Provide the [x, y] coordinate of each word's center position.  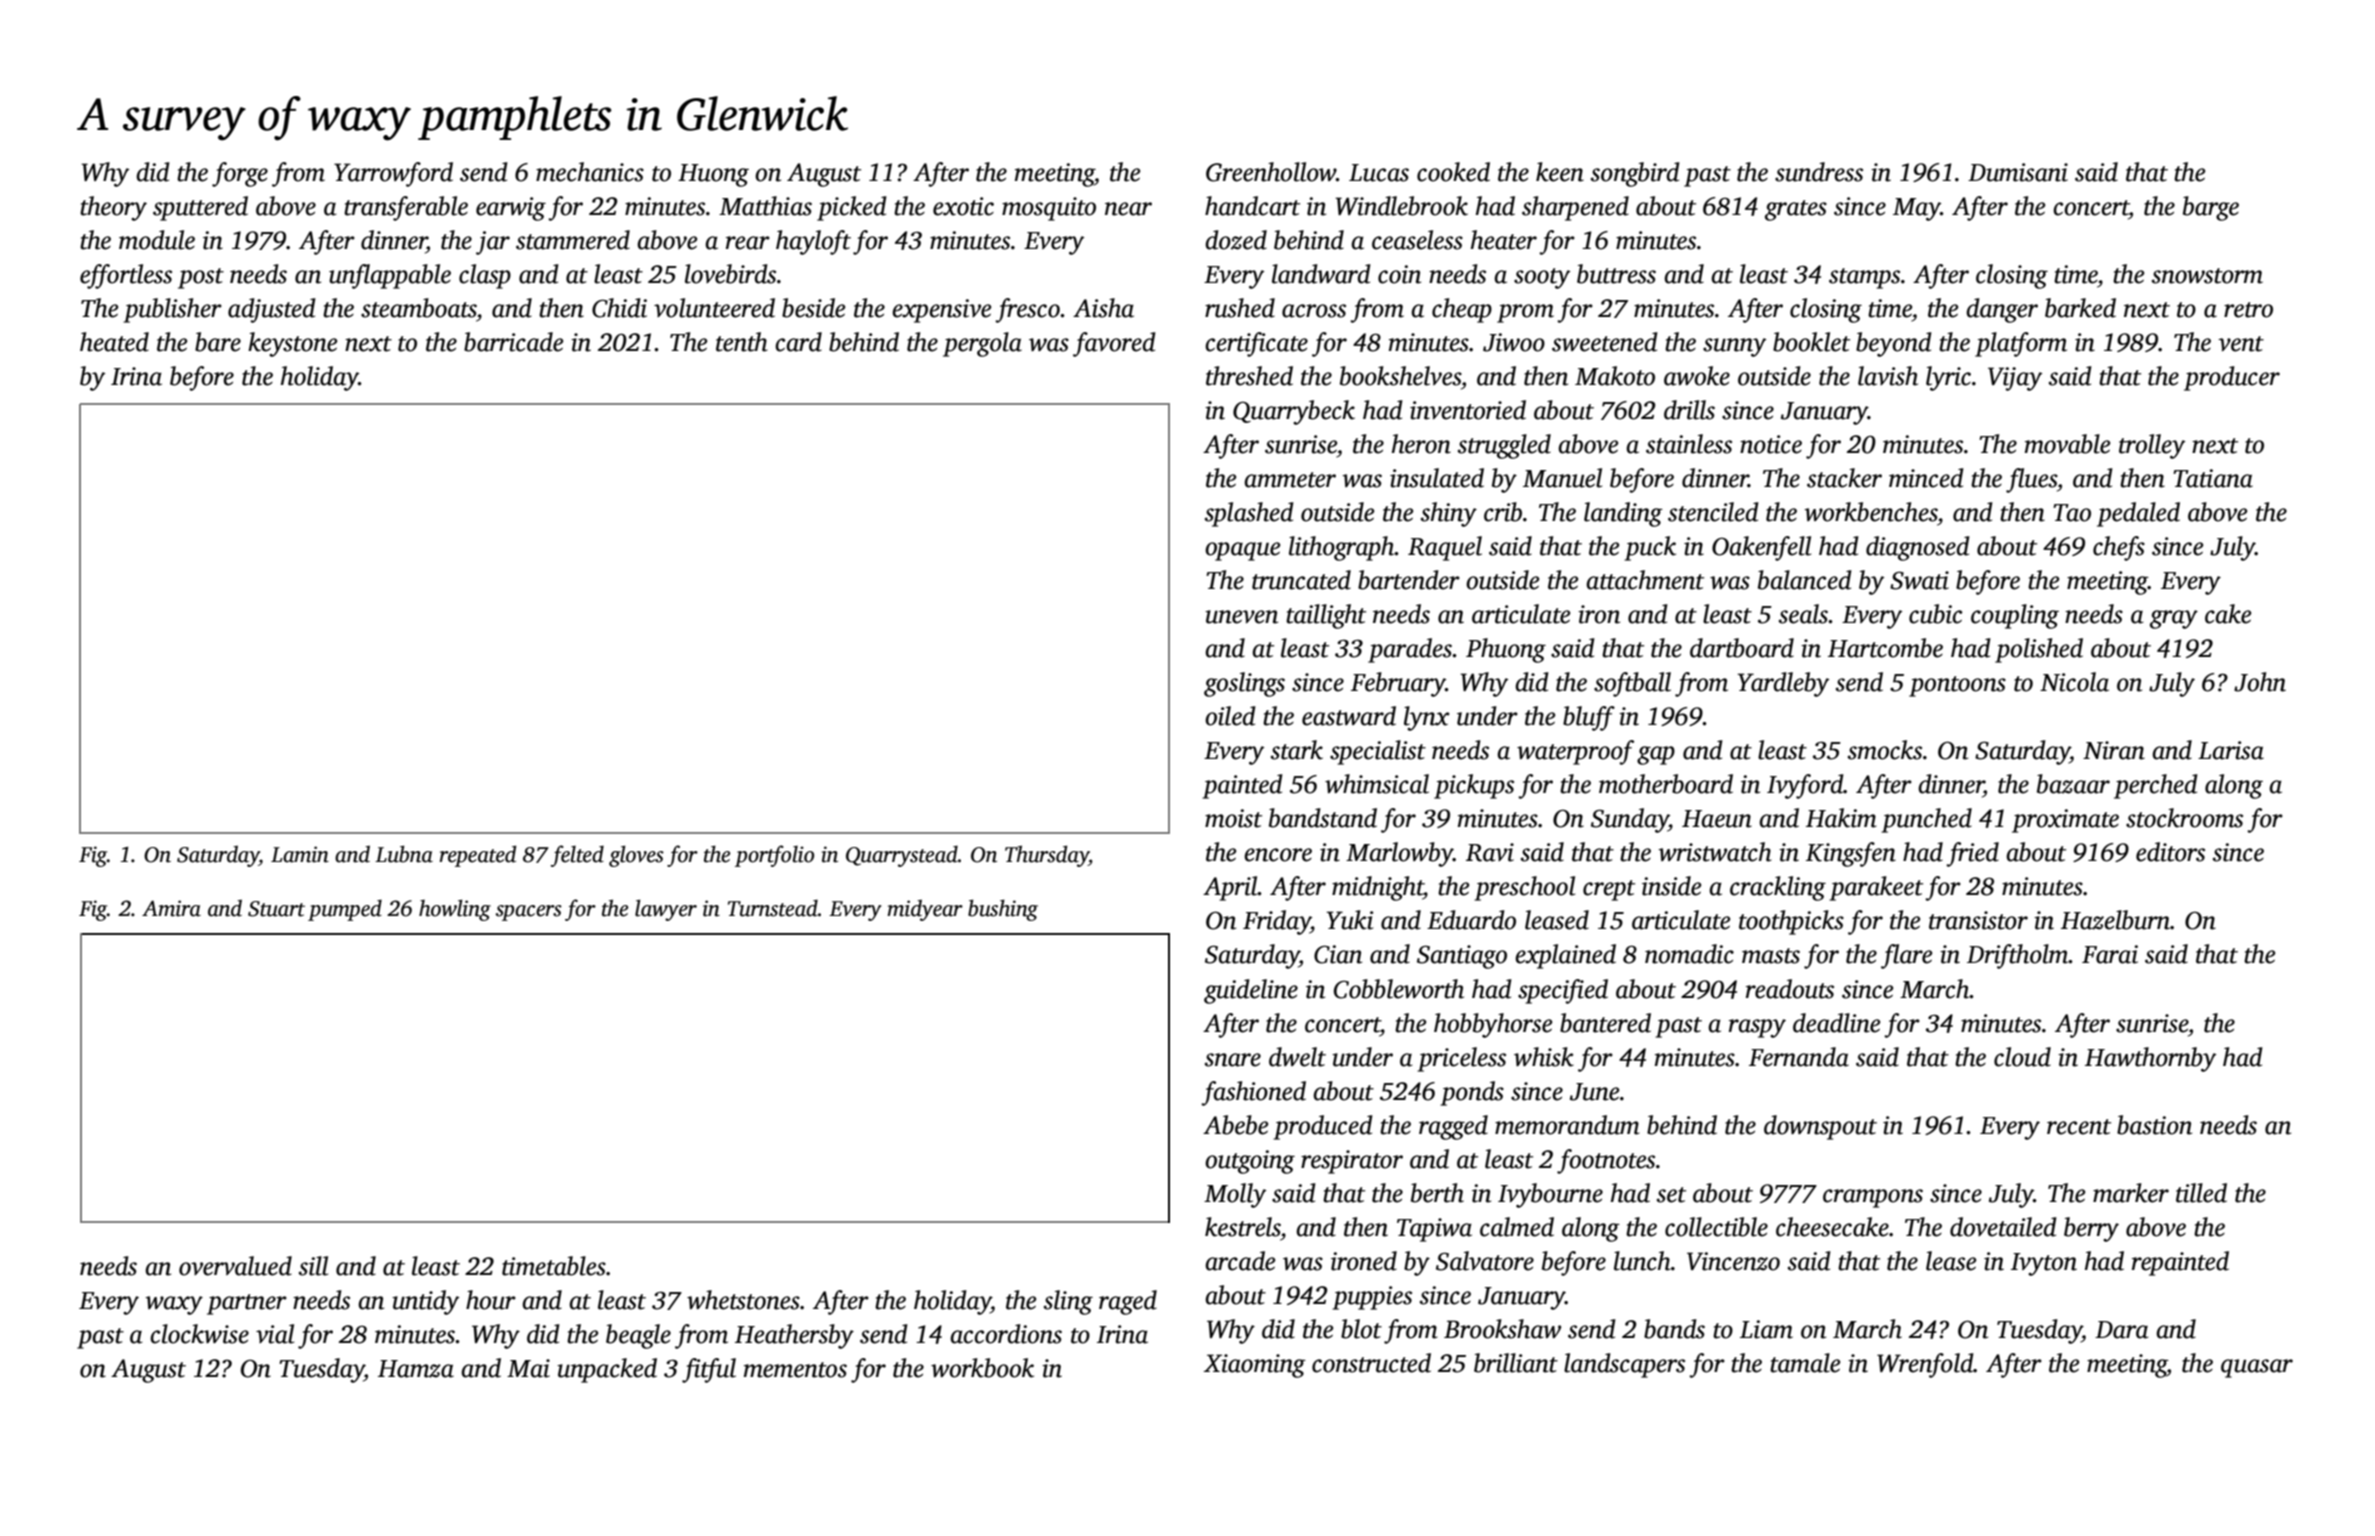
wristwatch [1715, 852]
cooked [1453, 172]
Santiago [1462, 957]
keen [1560, 172]
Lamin [300, 854]
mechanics [590, 172]
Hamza [416, 1369]
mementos [795, 1370]
